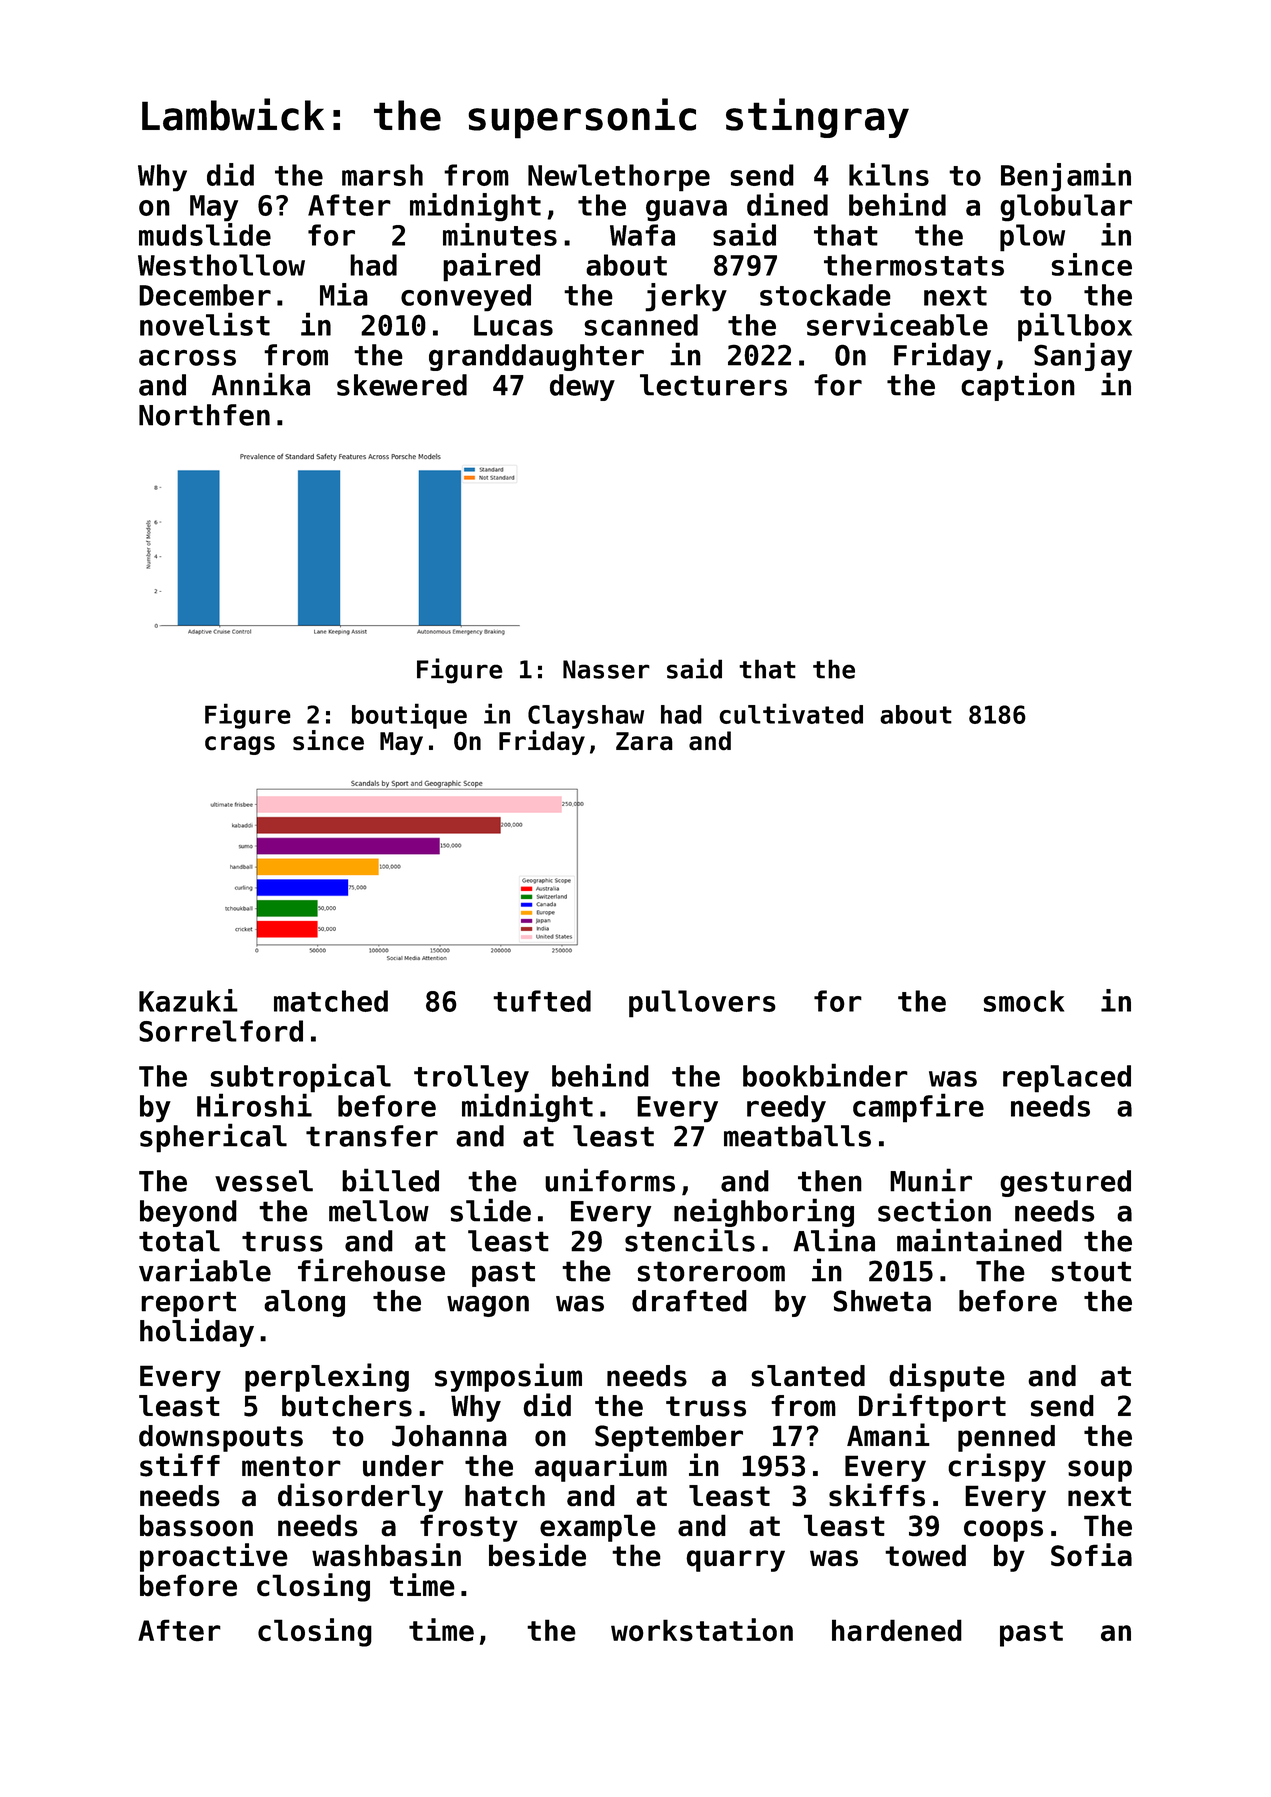 The height and width of the screenshot is (1797, 1271). I want to click on proactive, so click(214, 1557).
